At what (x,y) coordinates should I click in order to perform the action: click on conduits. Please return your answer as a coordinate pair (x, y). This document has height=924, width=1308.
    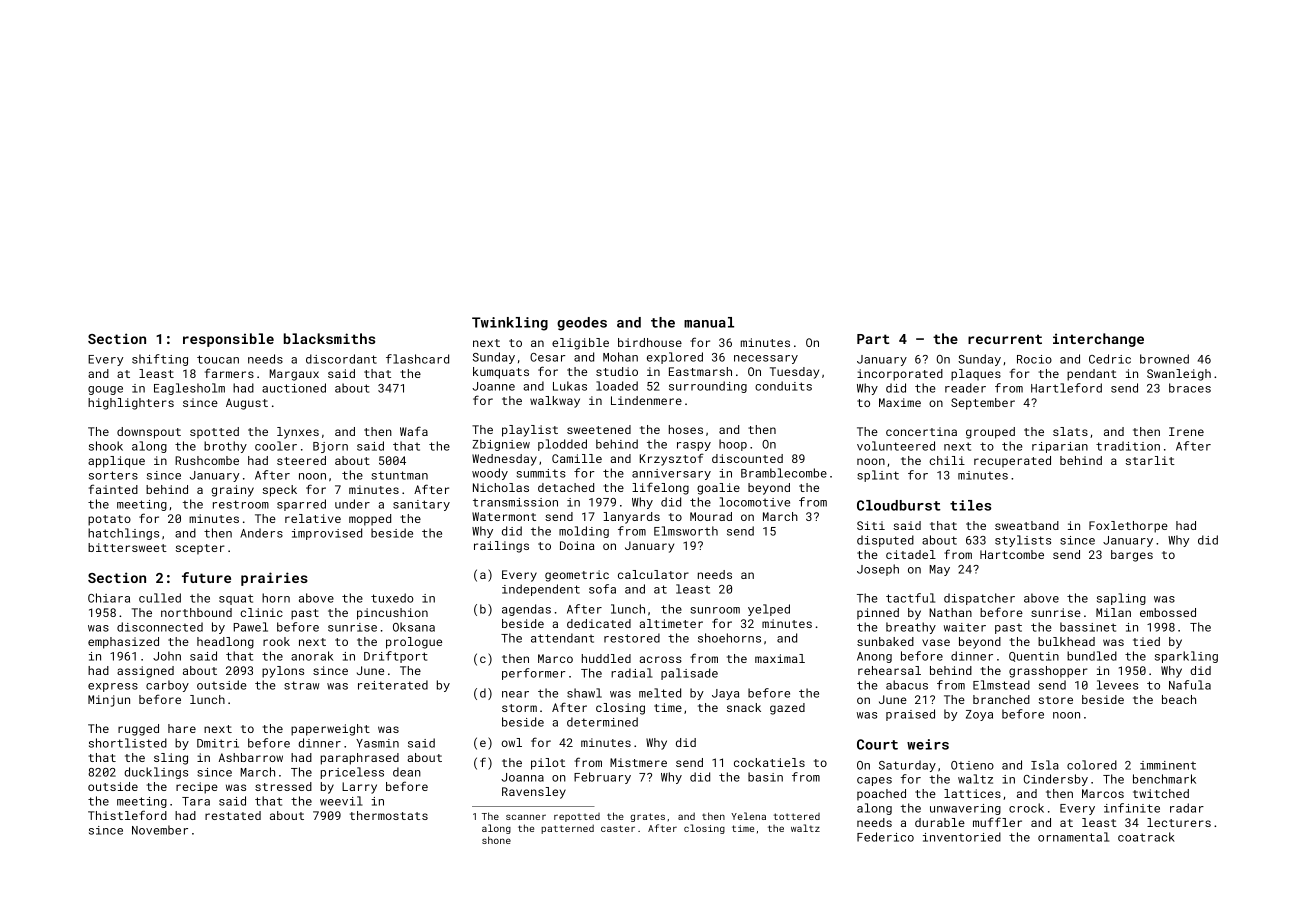
    Looking at the image, I should click on (783, 386).
